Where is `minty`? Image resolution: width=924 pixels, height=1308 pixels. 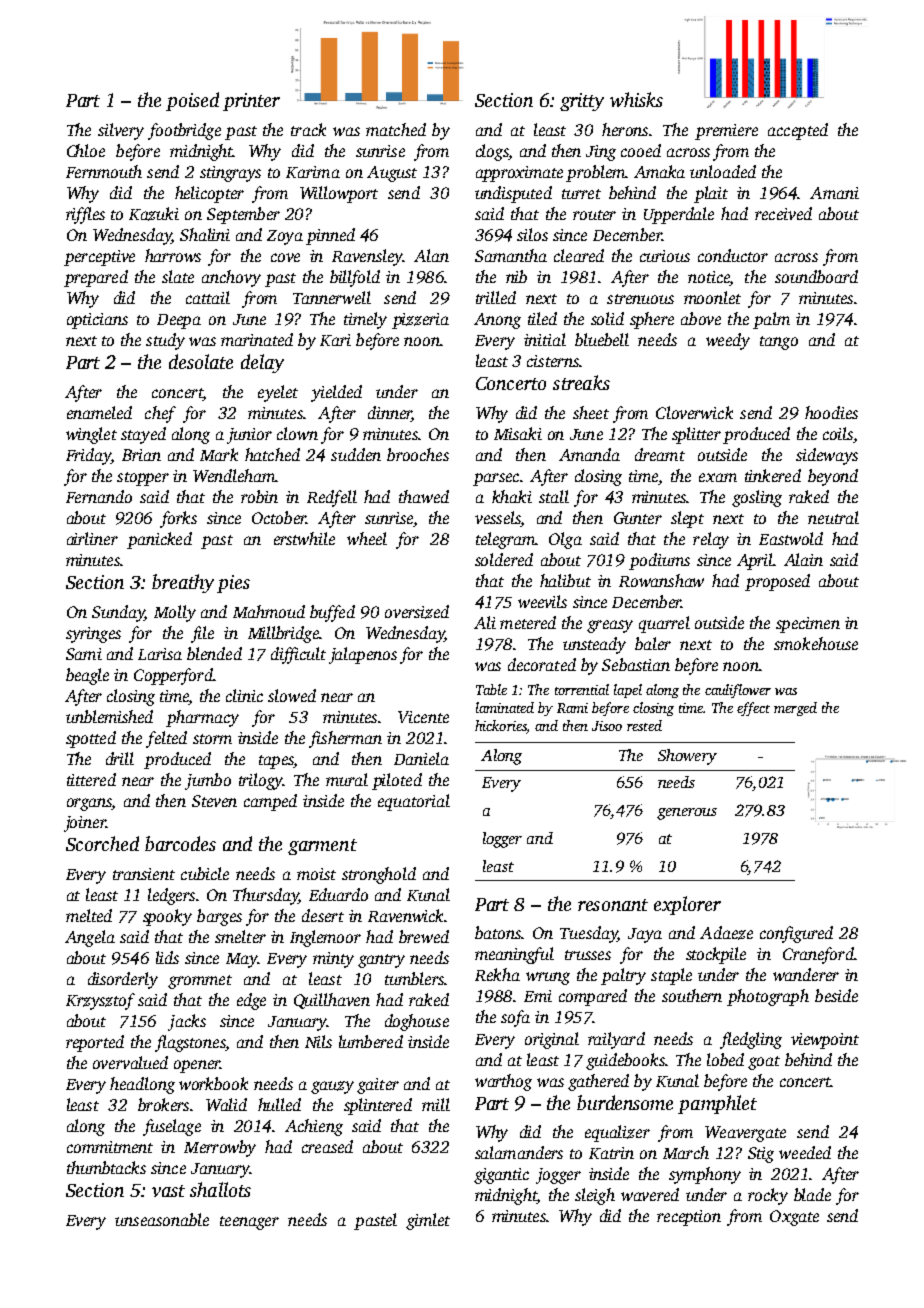 minty is located at coordinates (333, 960).
